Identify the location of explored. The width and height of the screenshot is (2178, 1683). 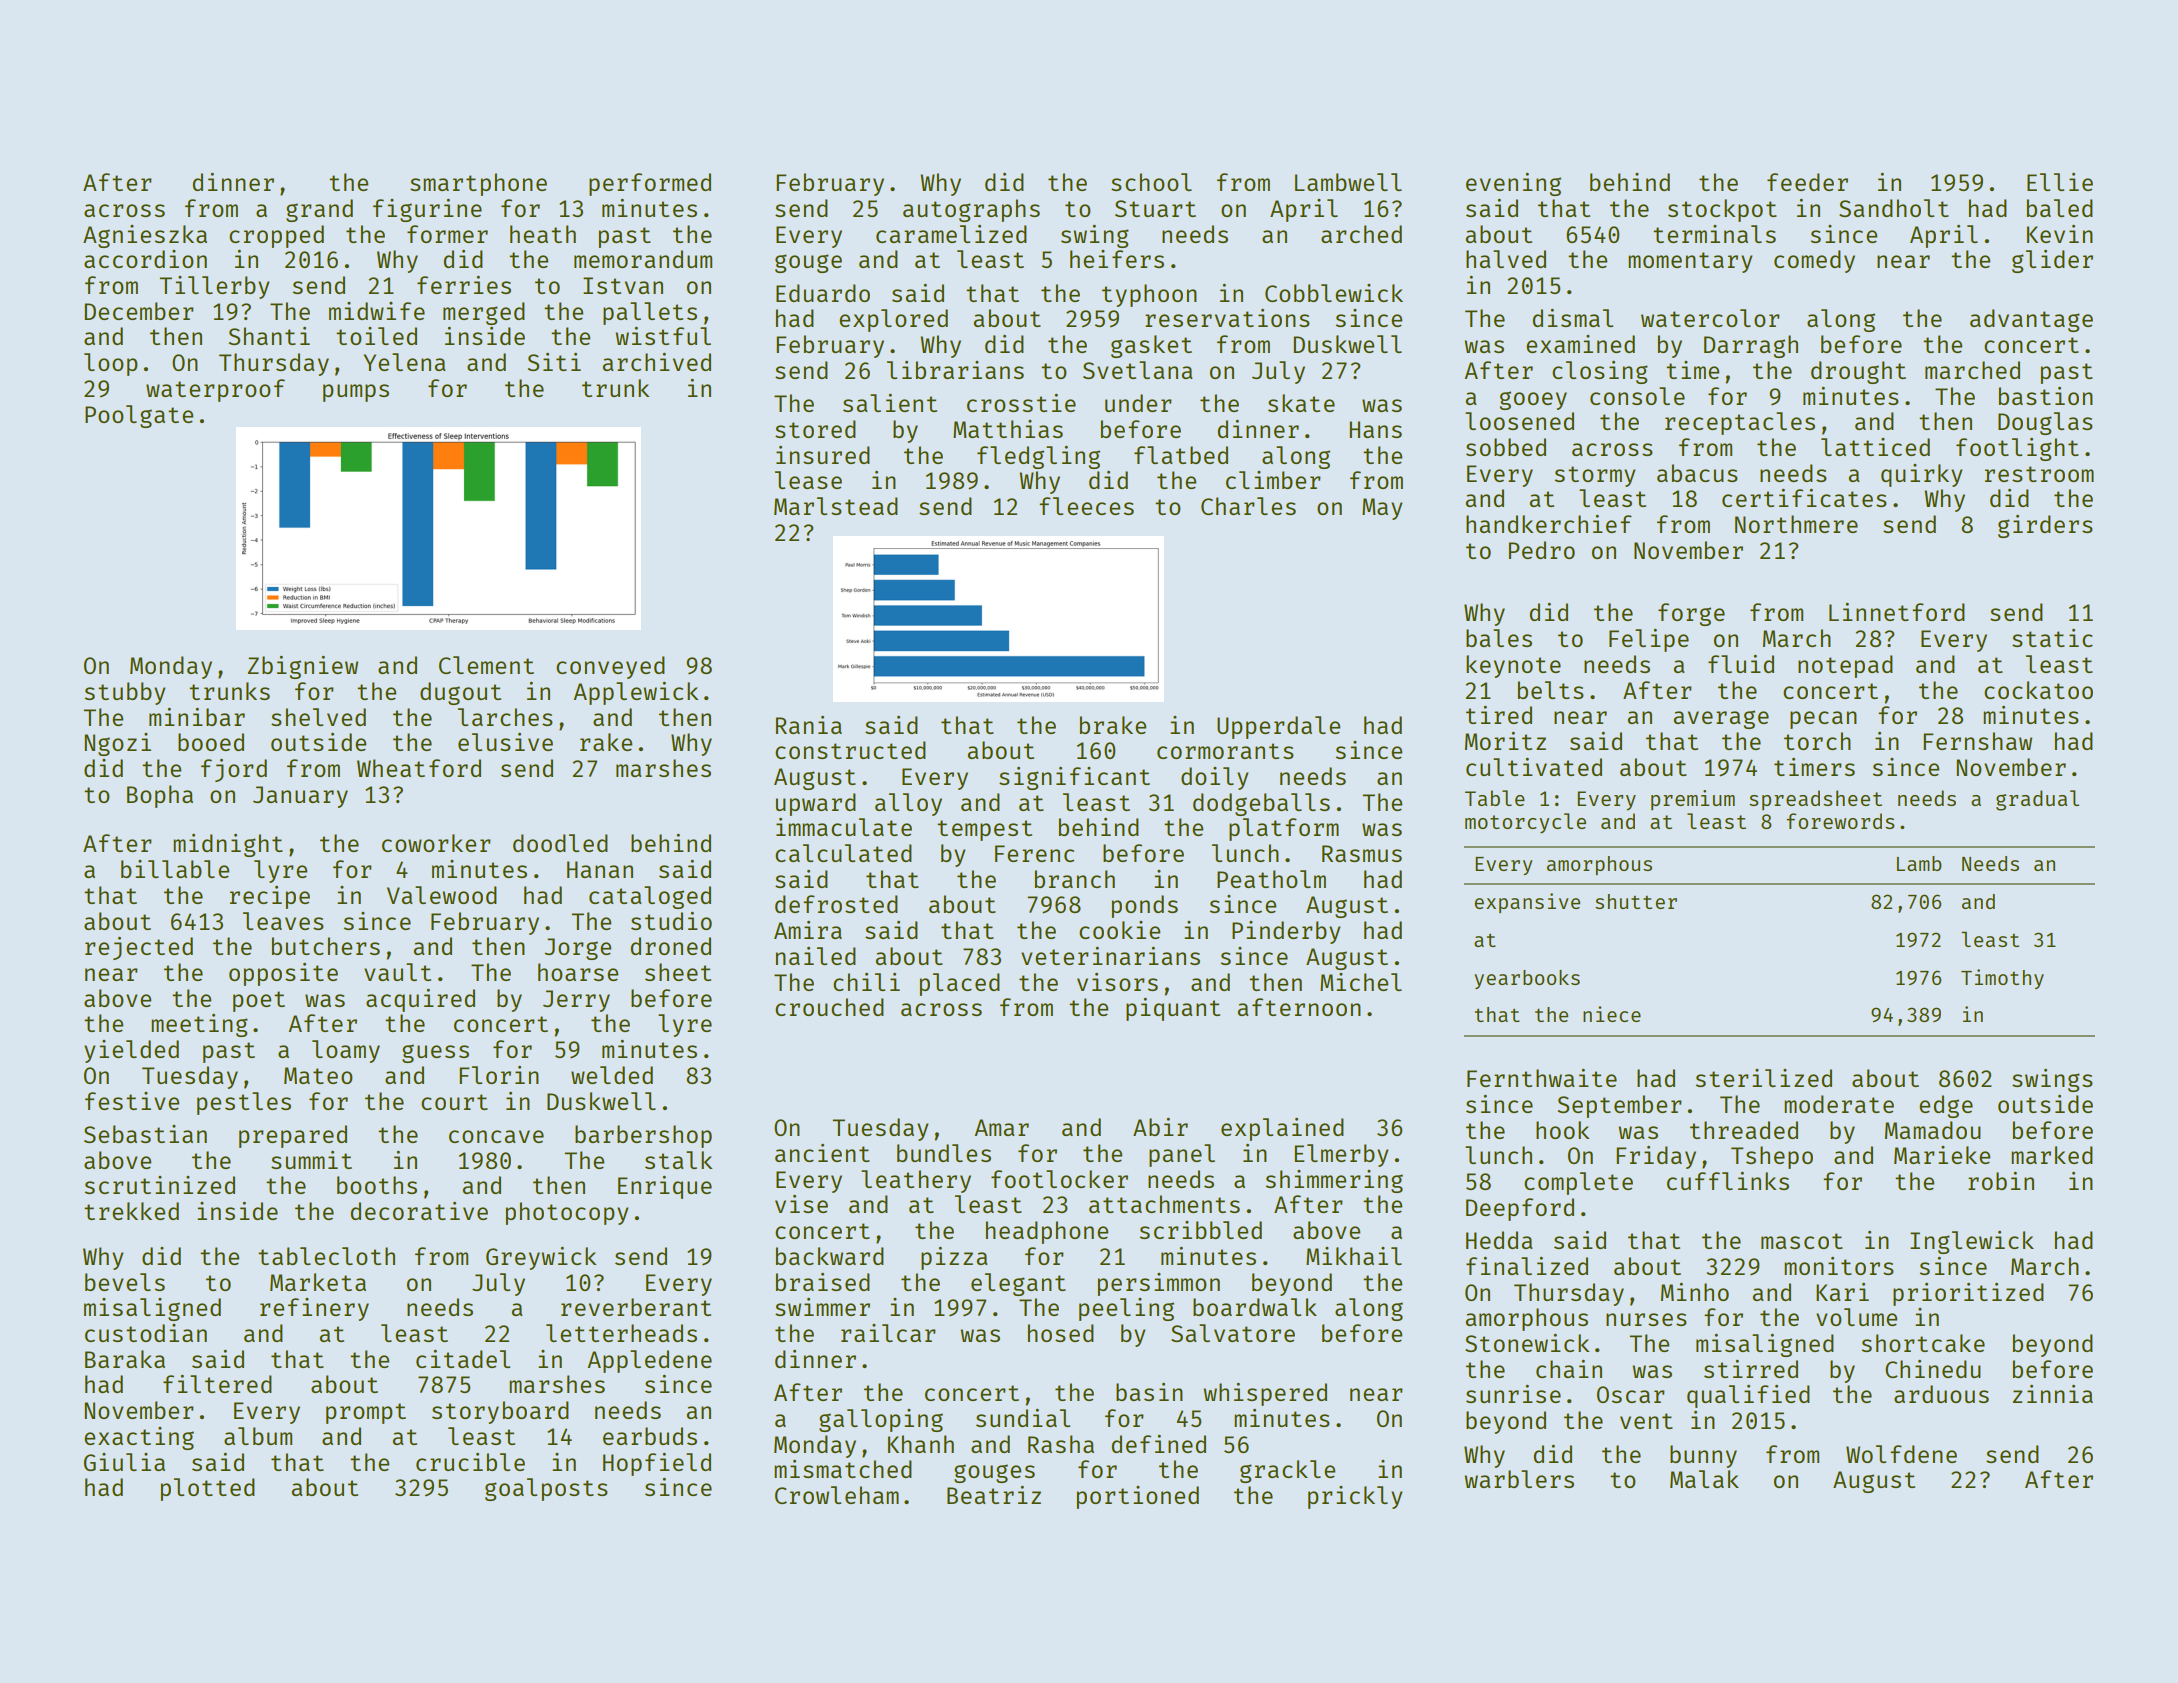
(893, 320).
